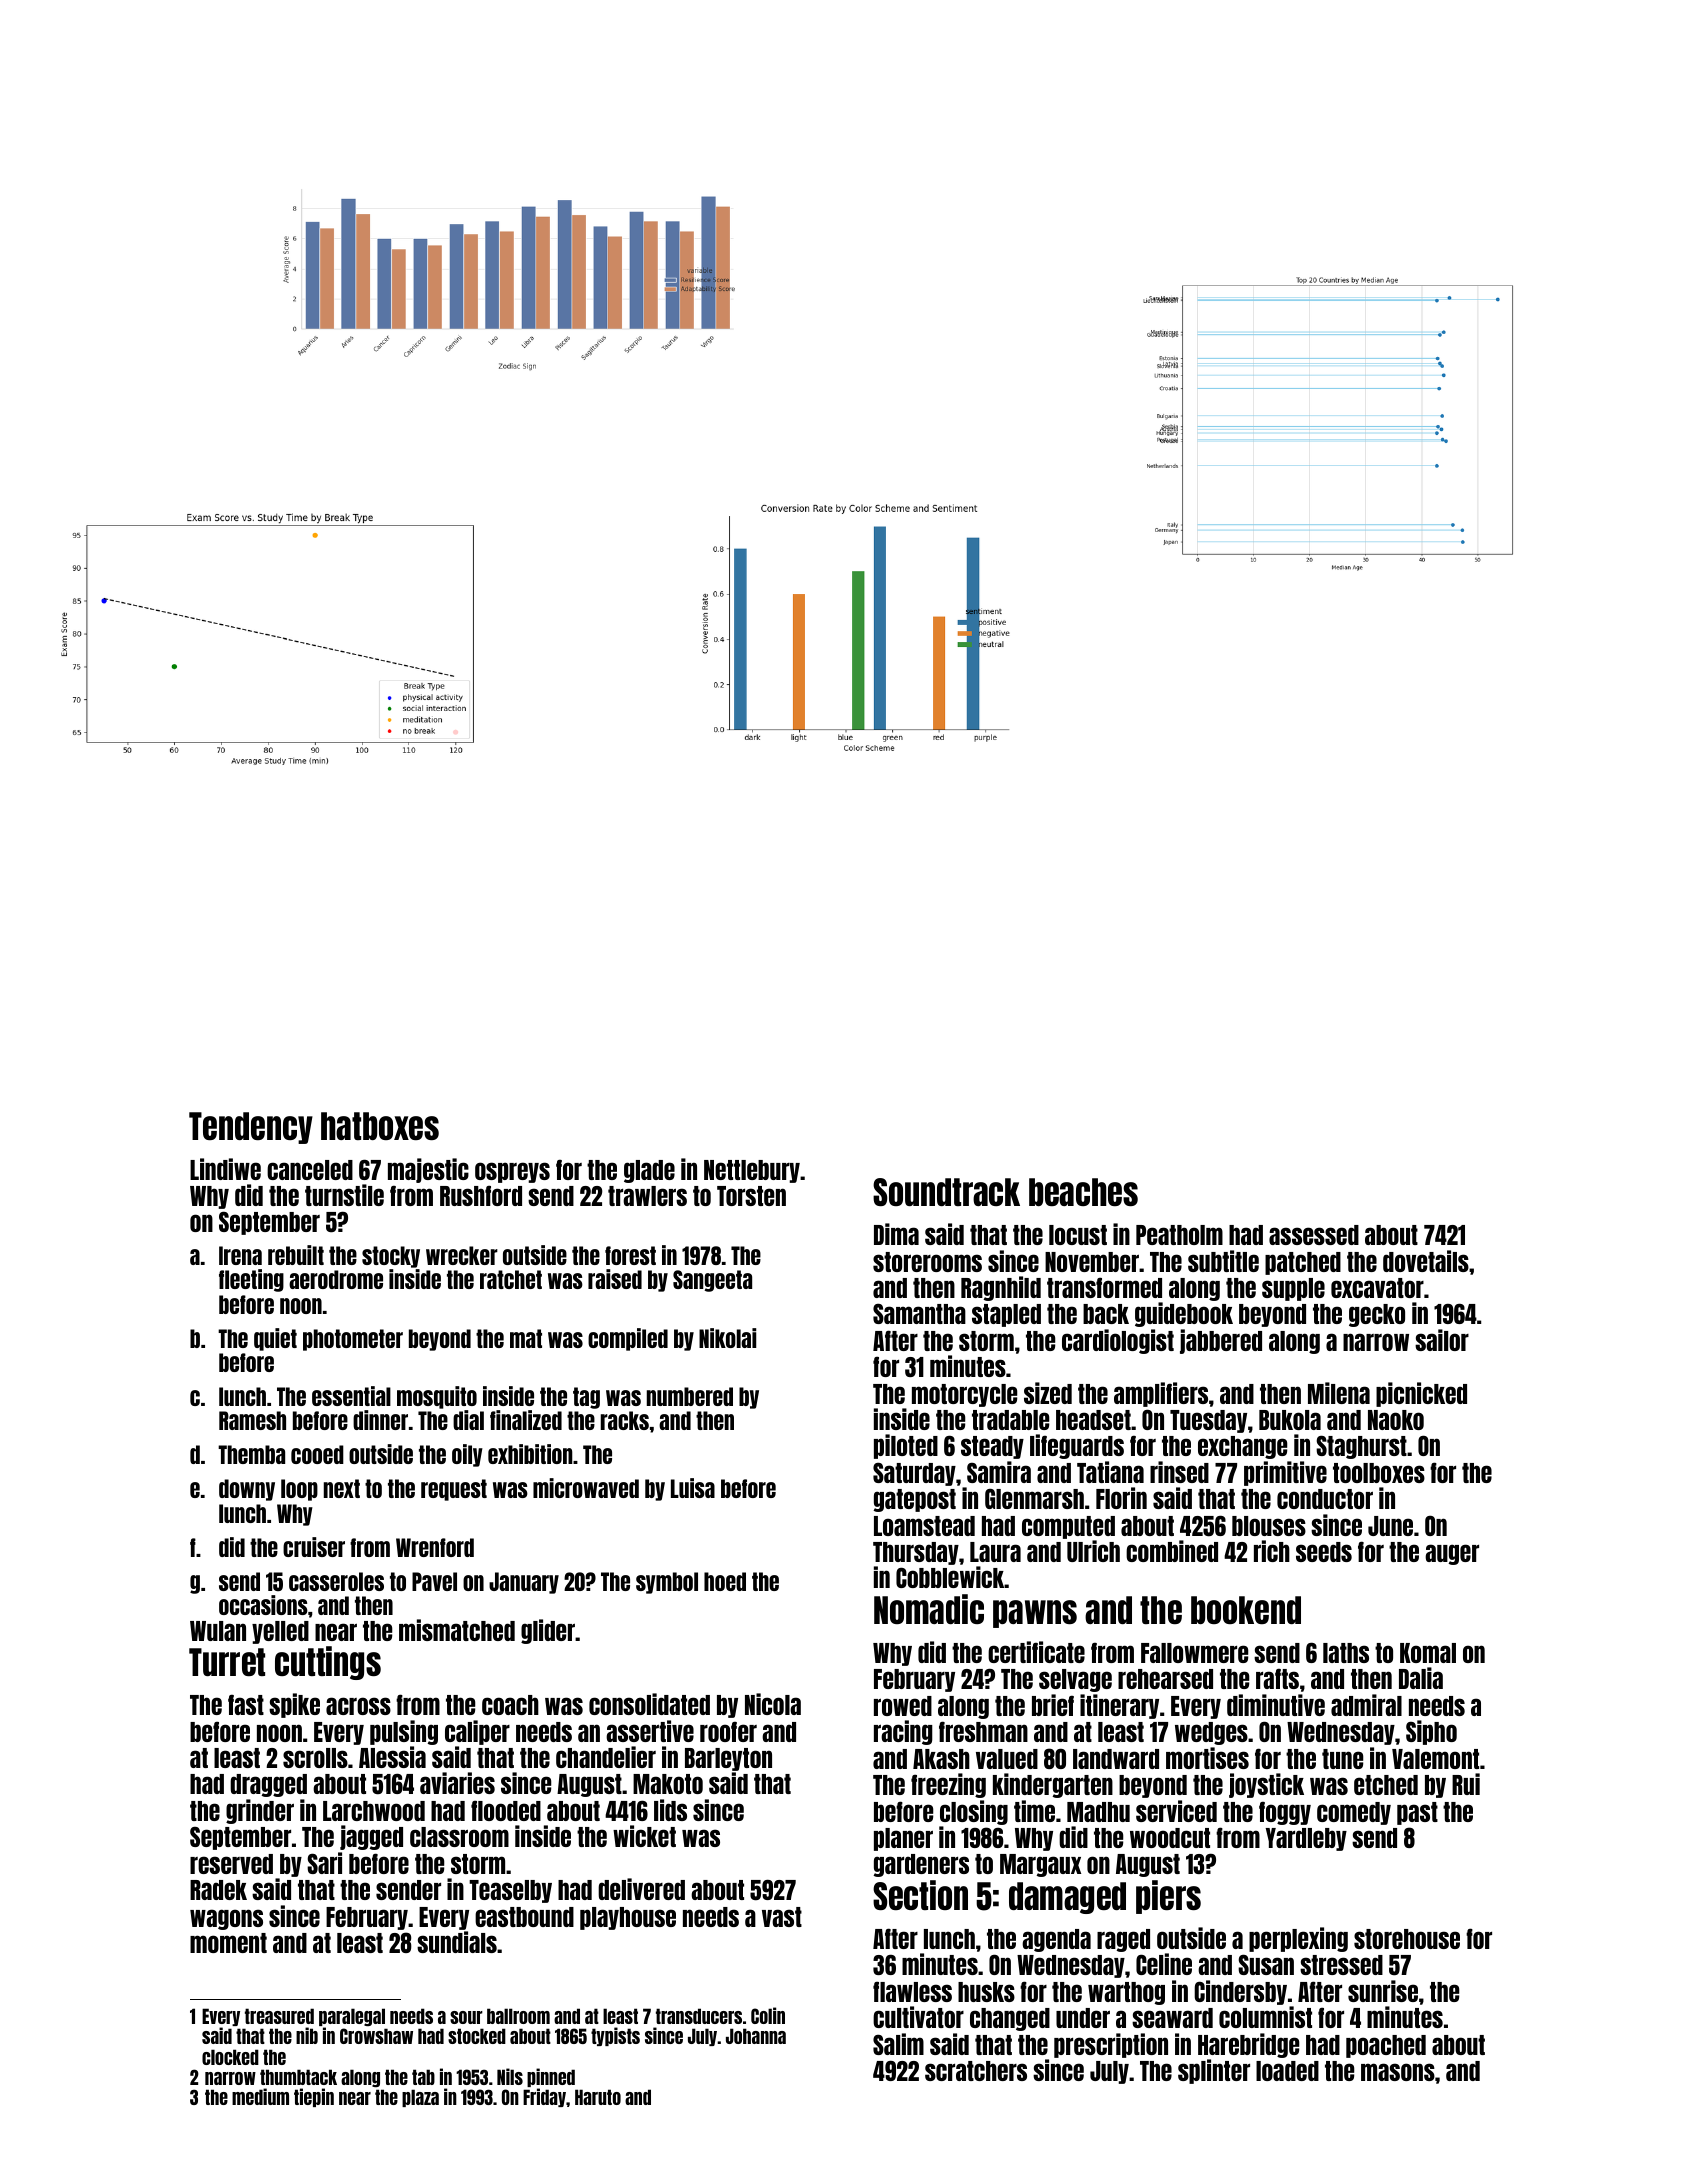 The image size is (1683, 2178). Describe the element at coordinates (231, 1864) in the image. I see `reserved` at that location.
